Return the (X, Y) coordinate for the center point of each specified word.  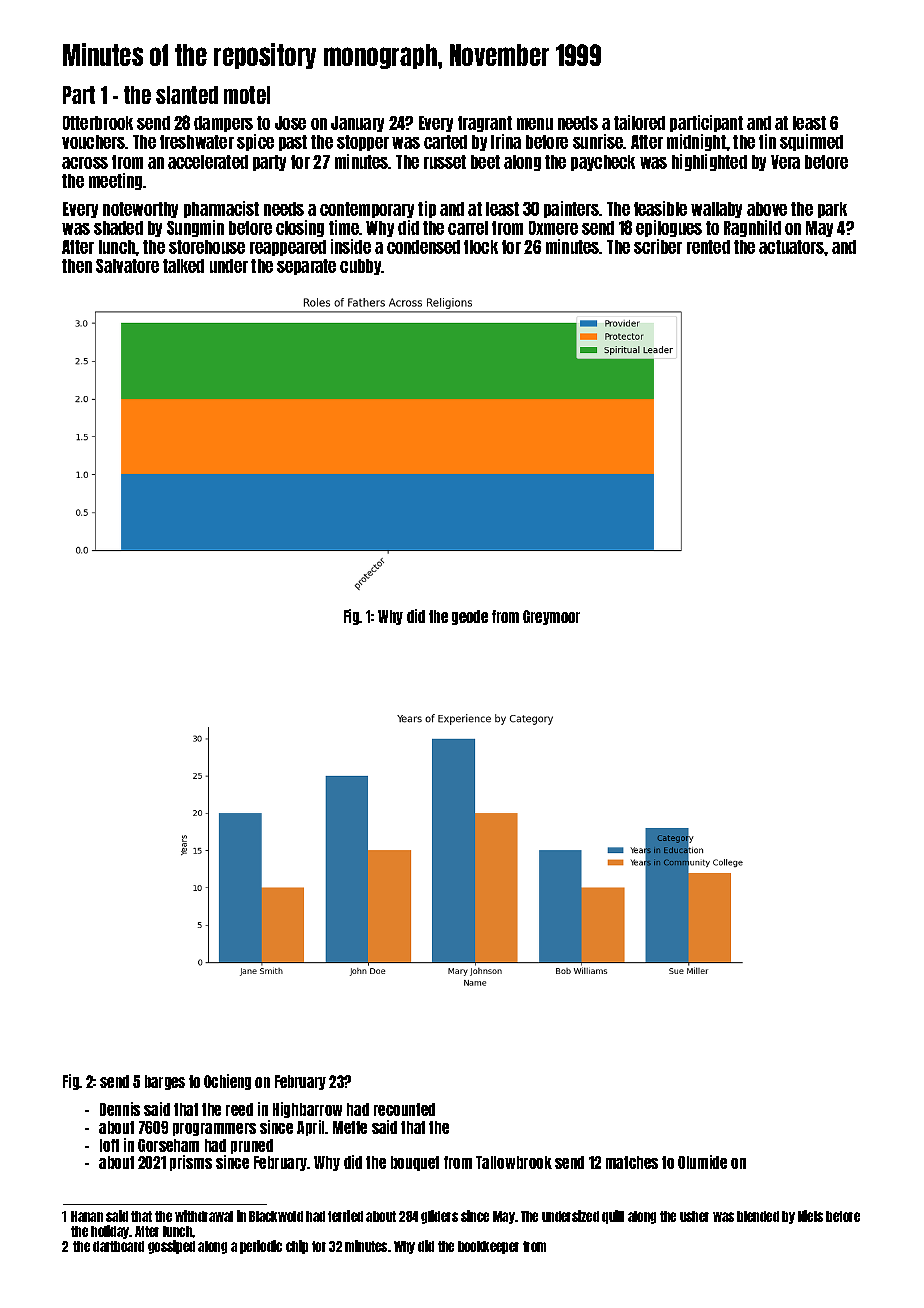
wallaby (716, 210)
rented (708, 247)
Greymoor (551, 617)
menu (535, 124)
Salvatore (127, 266)
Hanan (87, 1216)
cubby (361, 267)
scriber (658, 246)
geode (470, 617)
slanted (187, 95)
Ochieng (227, 1082)
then (77, 266)
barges (165, 1082)
